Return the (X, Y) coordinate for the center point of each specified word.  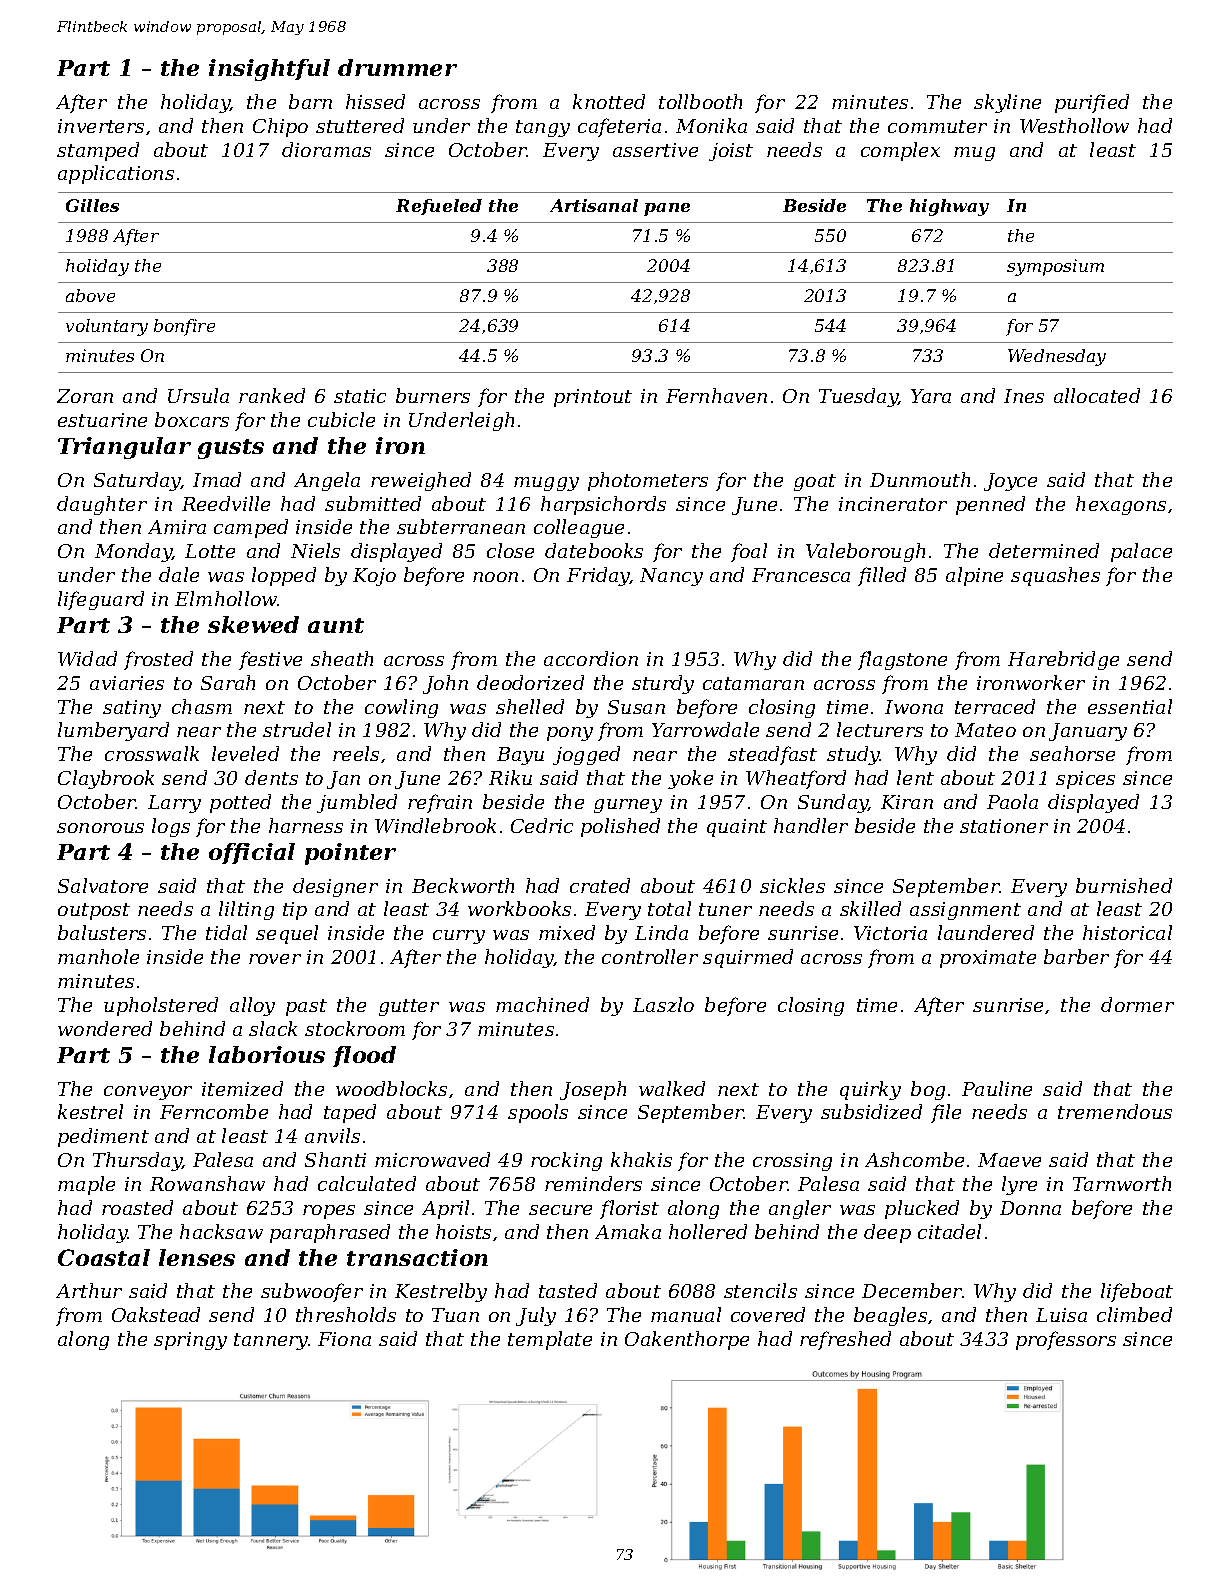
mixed (567, 932)
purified (1092, 103)
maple (86, 1185)
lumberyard (113, 731)
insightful (269, 70)
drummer (397, 67)
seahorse (1072, 753)
